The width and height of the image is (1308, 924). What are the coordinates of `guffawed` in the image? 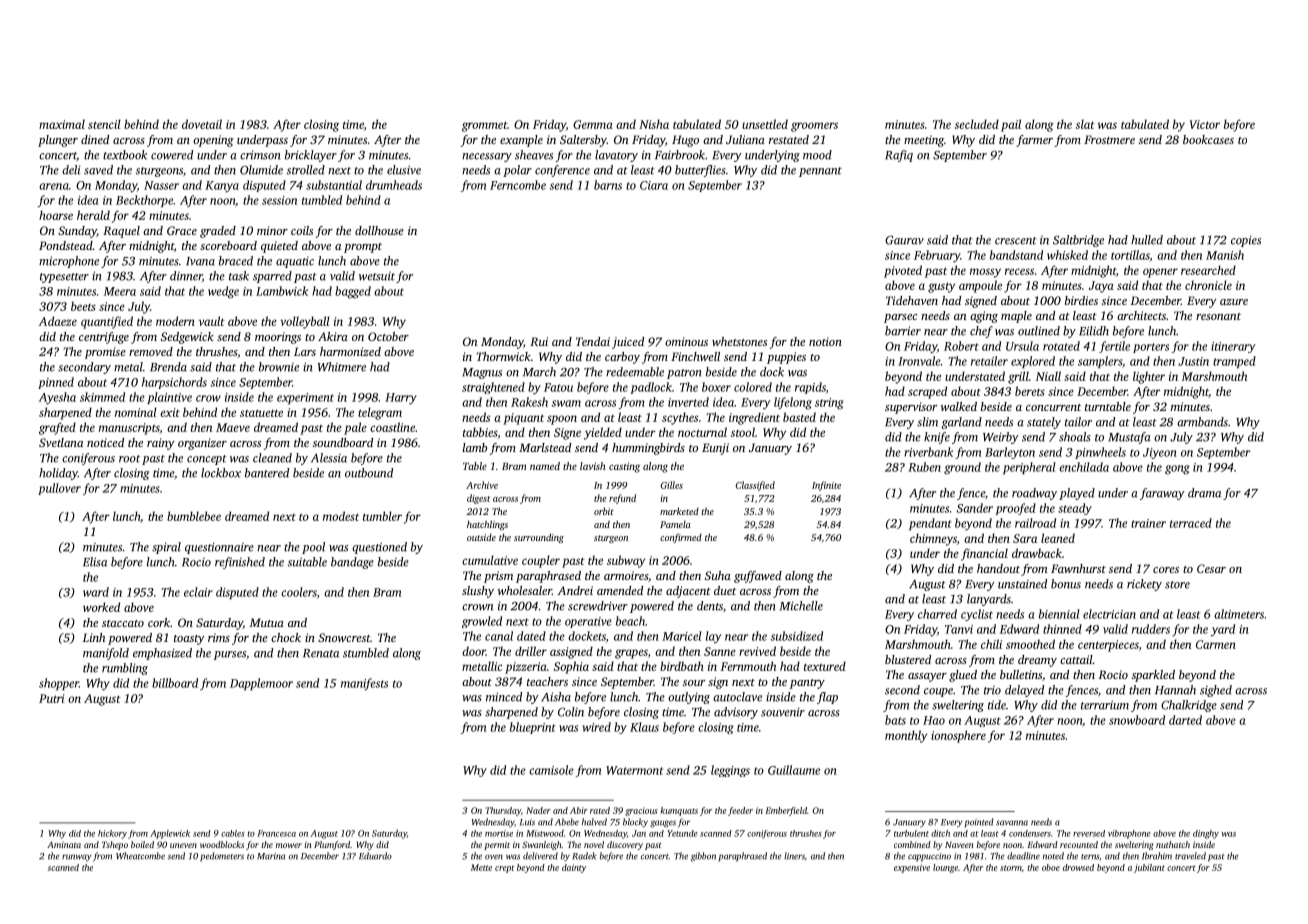 It's located at (758, 577).
